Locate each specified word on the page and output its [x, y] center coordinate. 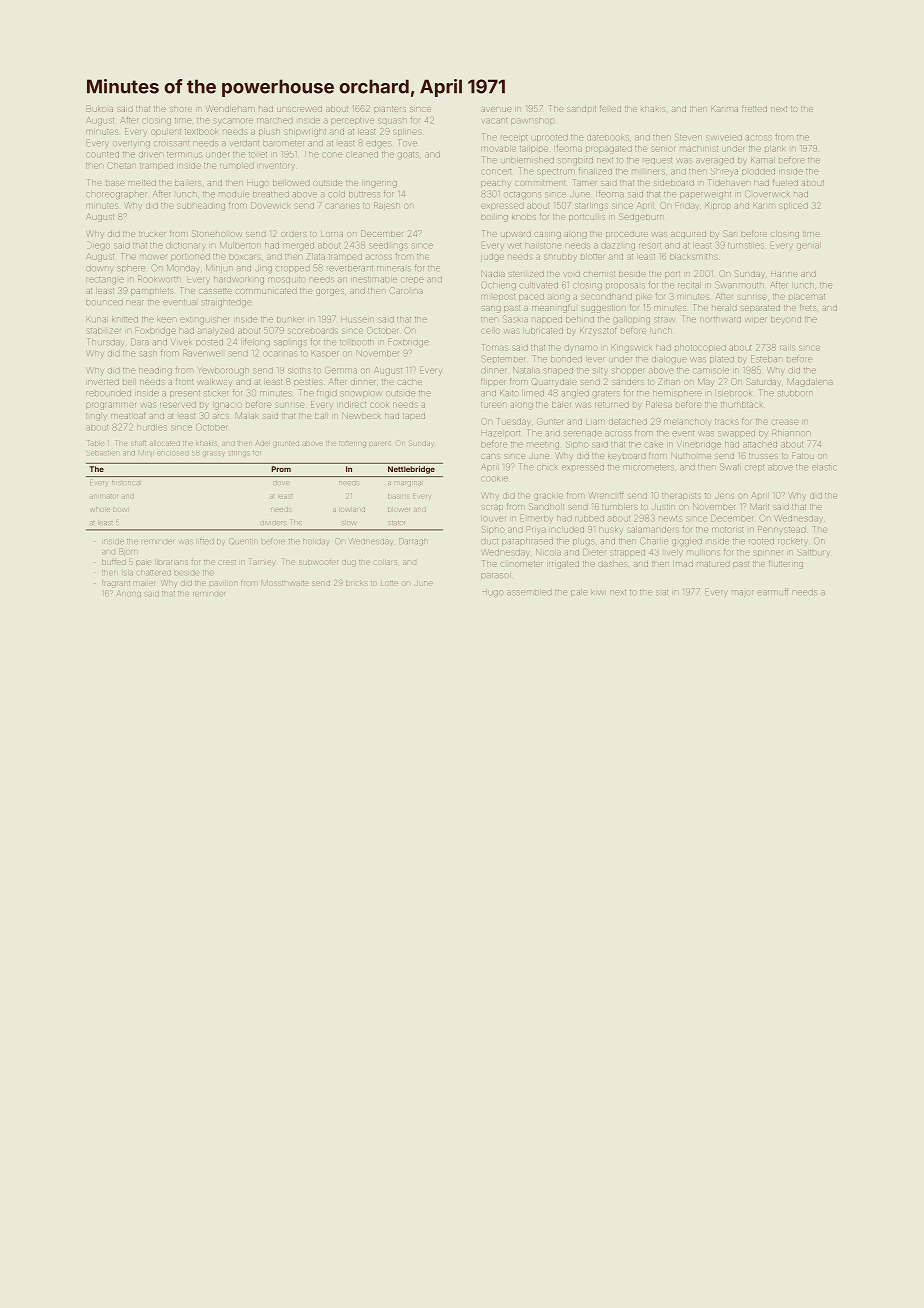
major [742, 593]
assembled [529, 592]
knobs [524, 217]
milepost [498, 297]
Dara [140, 341]
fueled [785, 182]
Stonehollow [216, 234]
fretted [754, 109]
